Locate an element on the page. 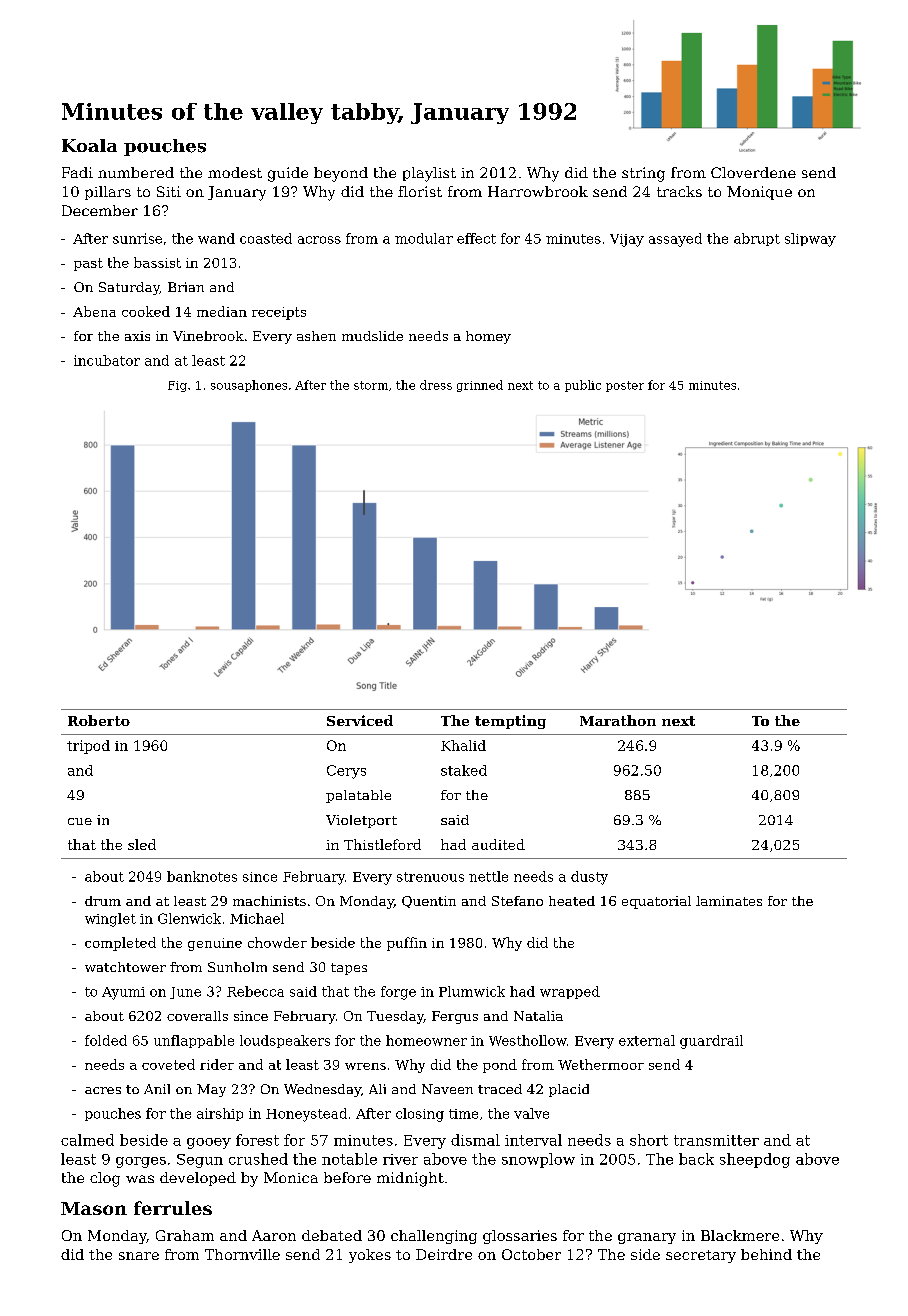 Image resolution: width=908 pixels, height=1316 pixels. string is located at coordinates (643, 174).
